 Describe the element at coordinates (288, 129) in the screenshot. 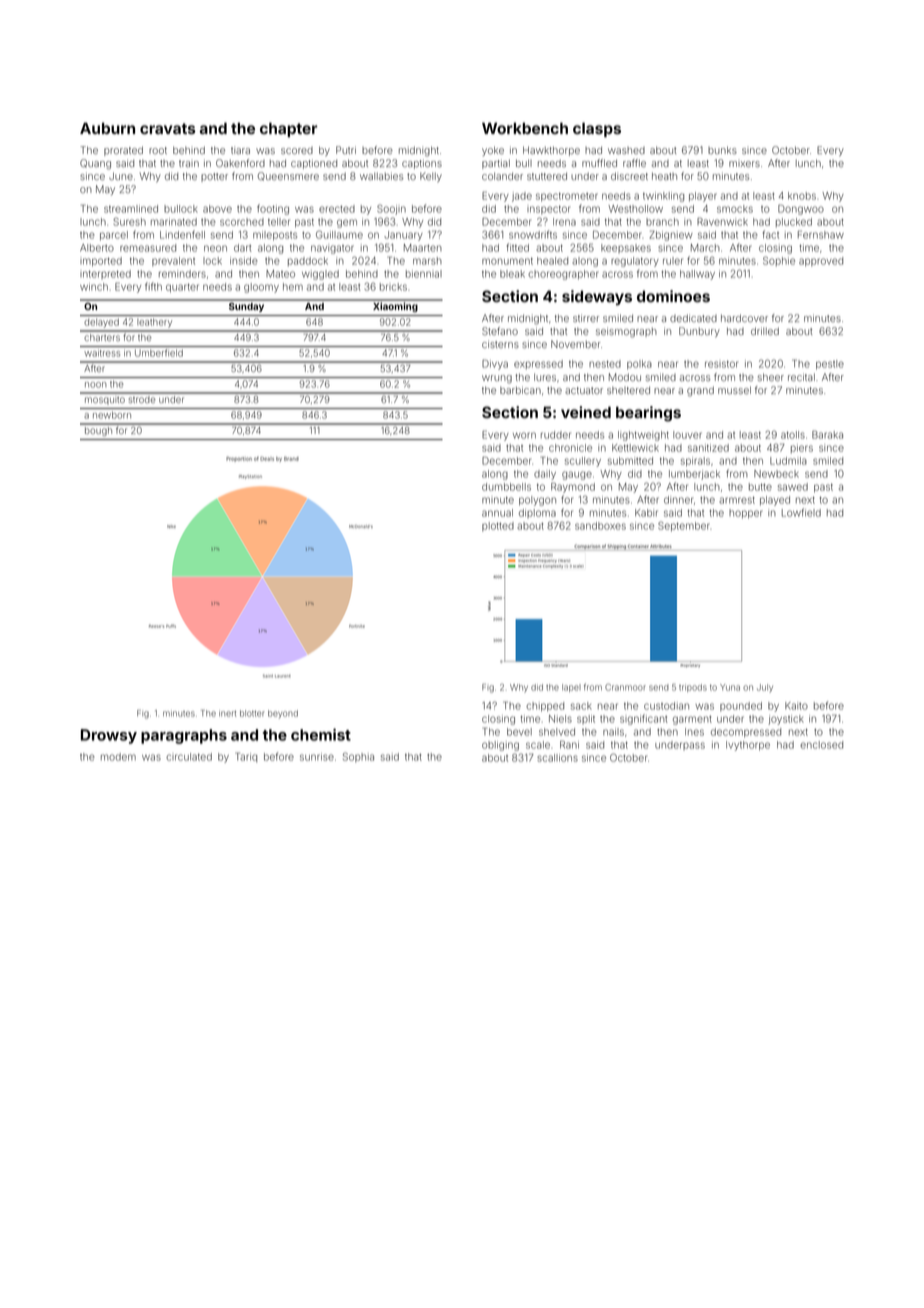

I see `chapter` at that location.
